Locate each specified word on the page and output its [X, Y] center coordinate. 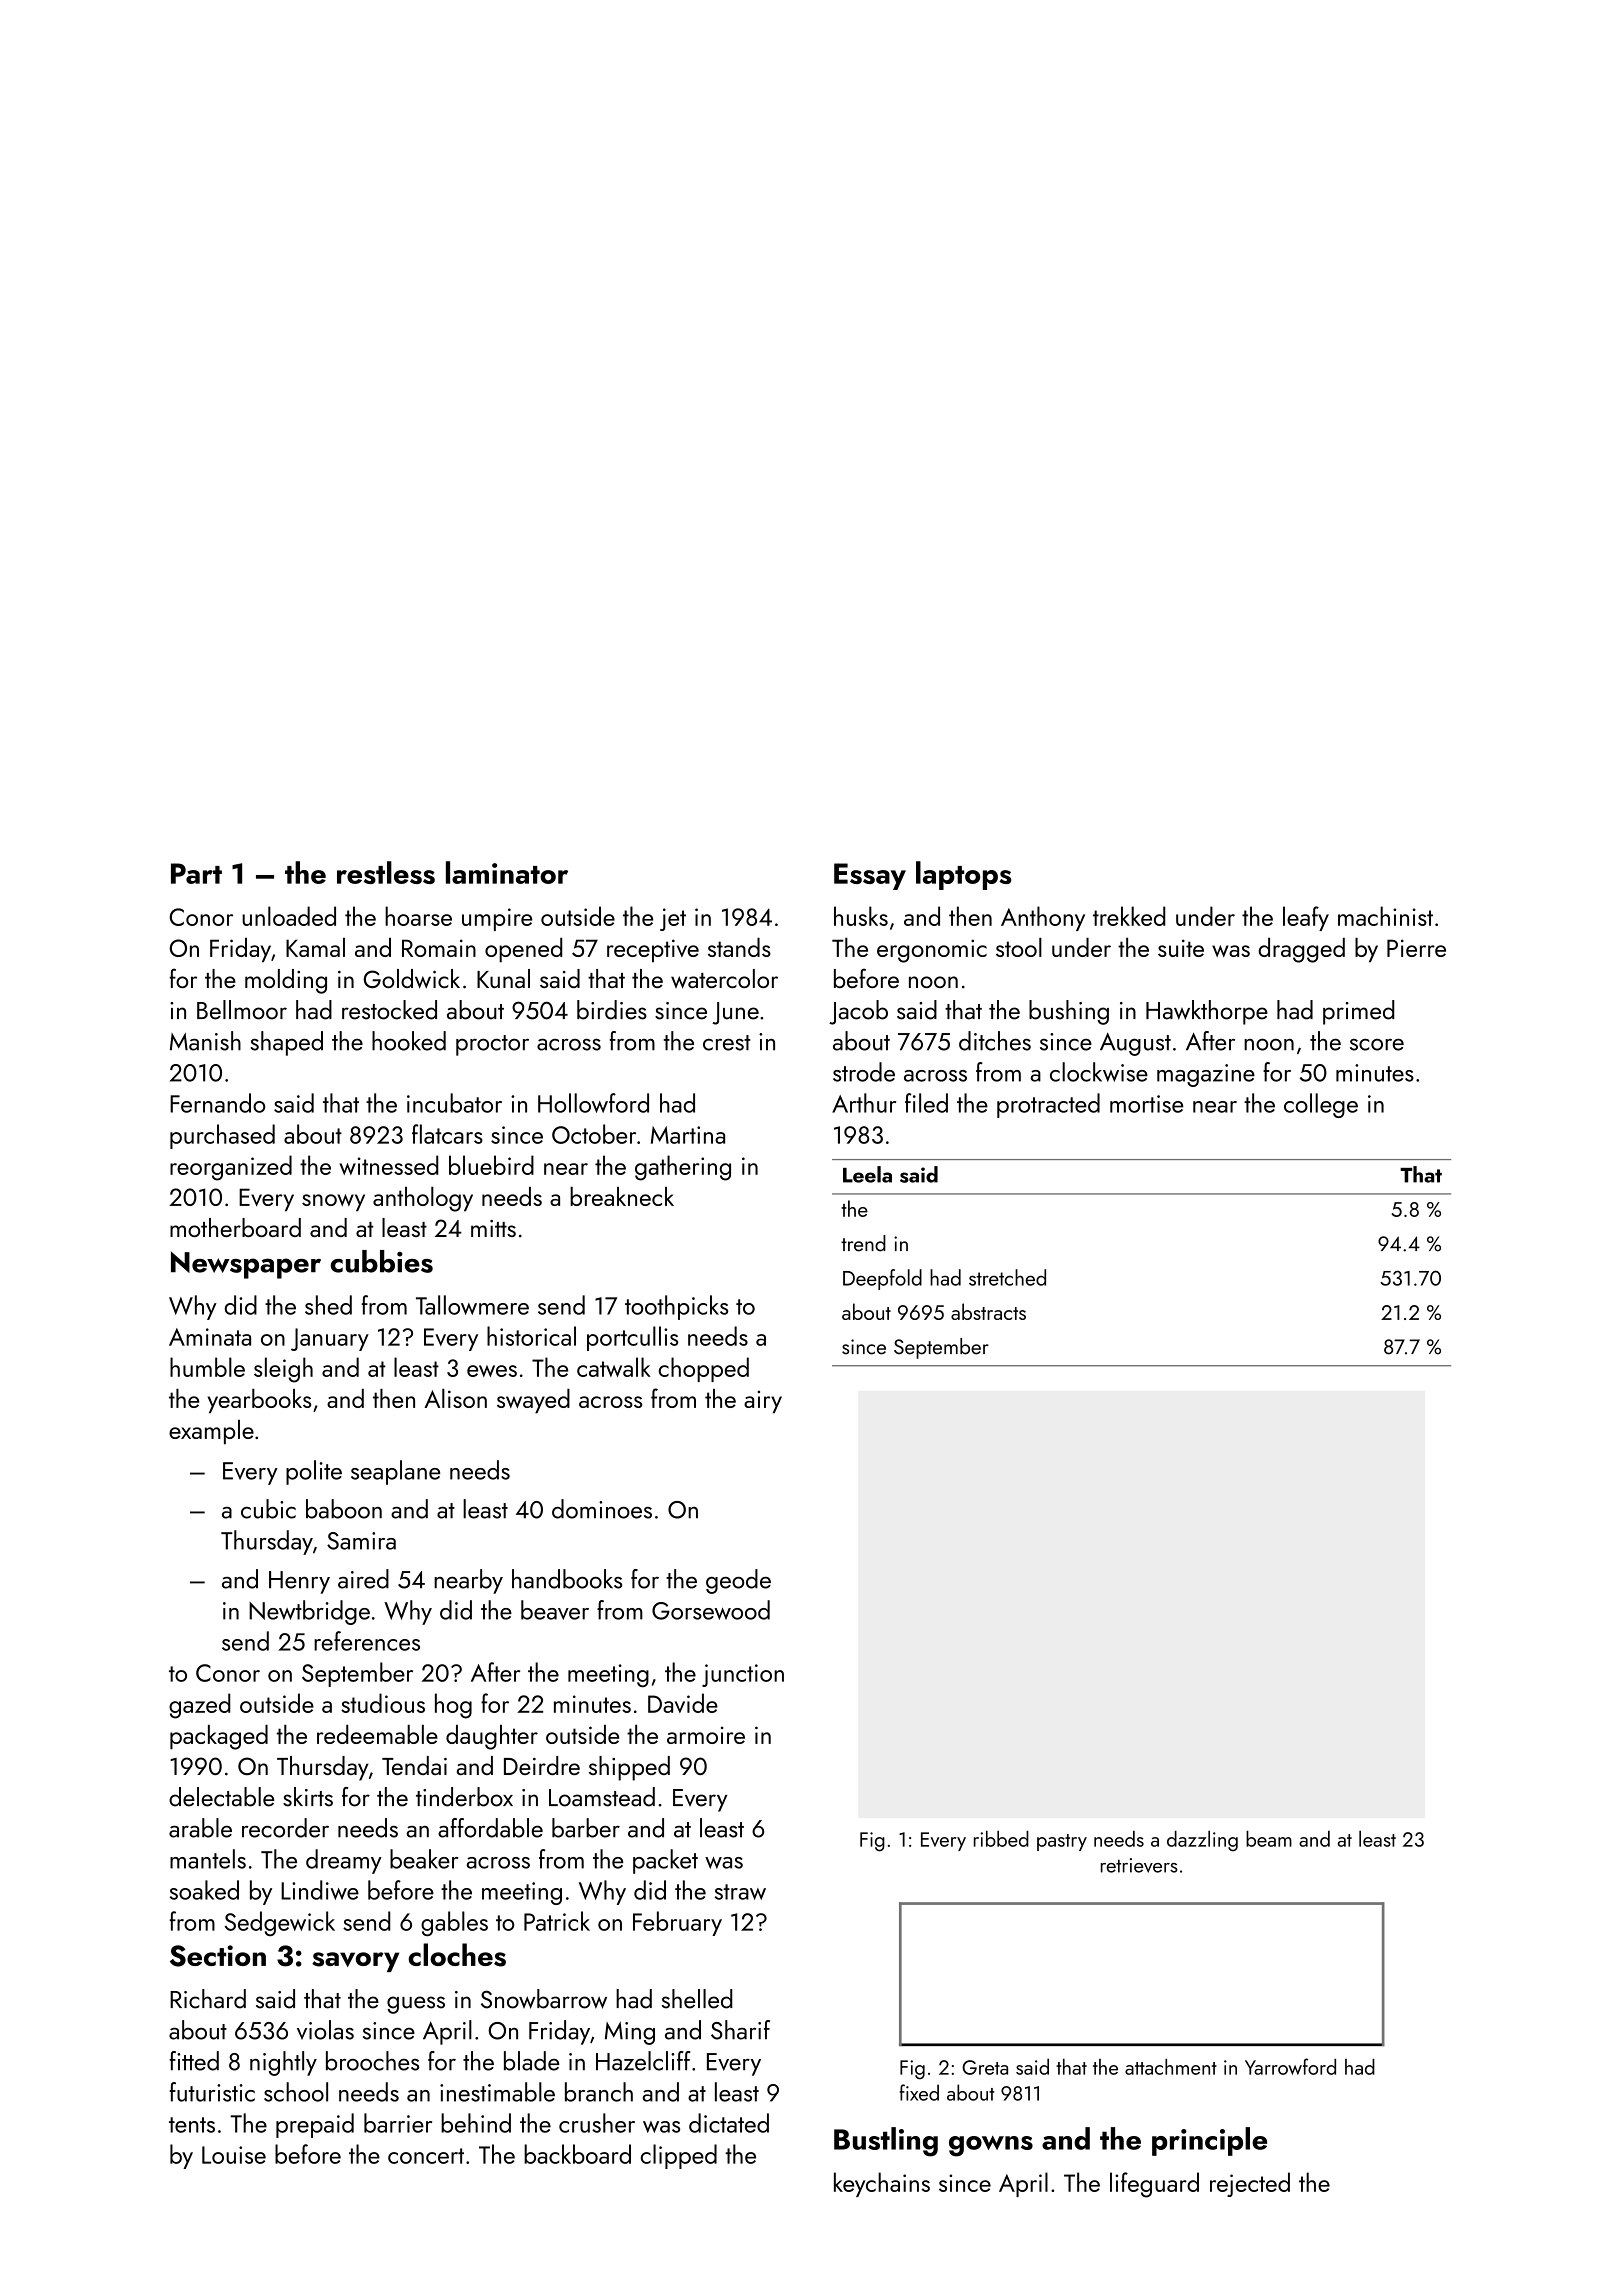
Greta [985, 2067]
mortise [1146, 1104]
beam [1269, 1839]
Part [196, 873]
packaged [219, 1737]
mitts [493, 1228]
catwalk [614, 1367]
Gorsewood [711, 1610]
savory [355, 1962]
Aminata [210, 1337]
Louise [234, 2155]
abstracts [988, 1311]
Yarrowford [1290, 2066]
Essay [870, 876]
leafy [1306, 918]
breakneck [622, 1196]
